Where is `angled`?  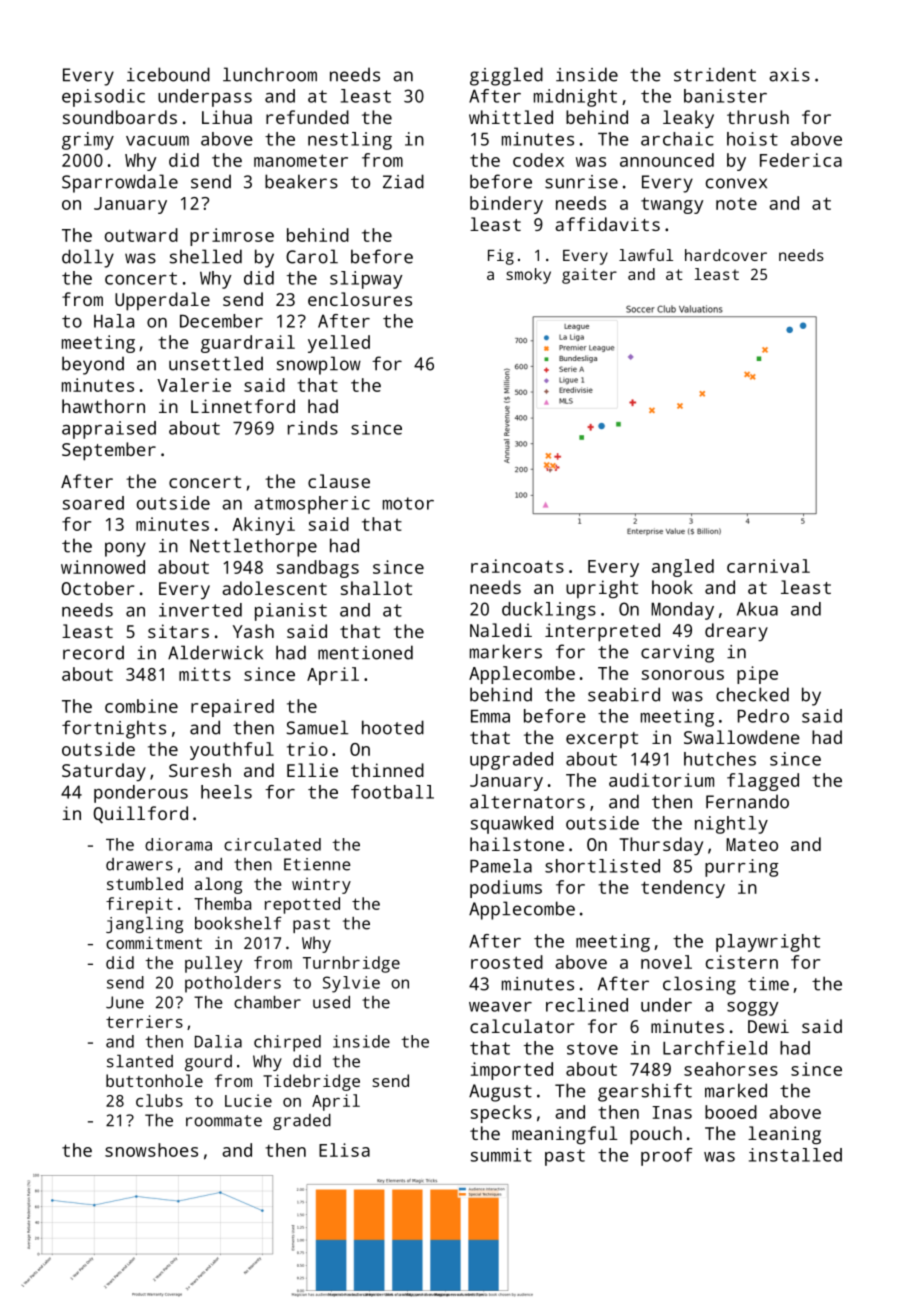
angled is located at coordinates (683, 568).
